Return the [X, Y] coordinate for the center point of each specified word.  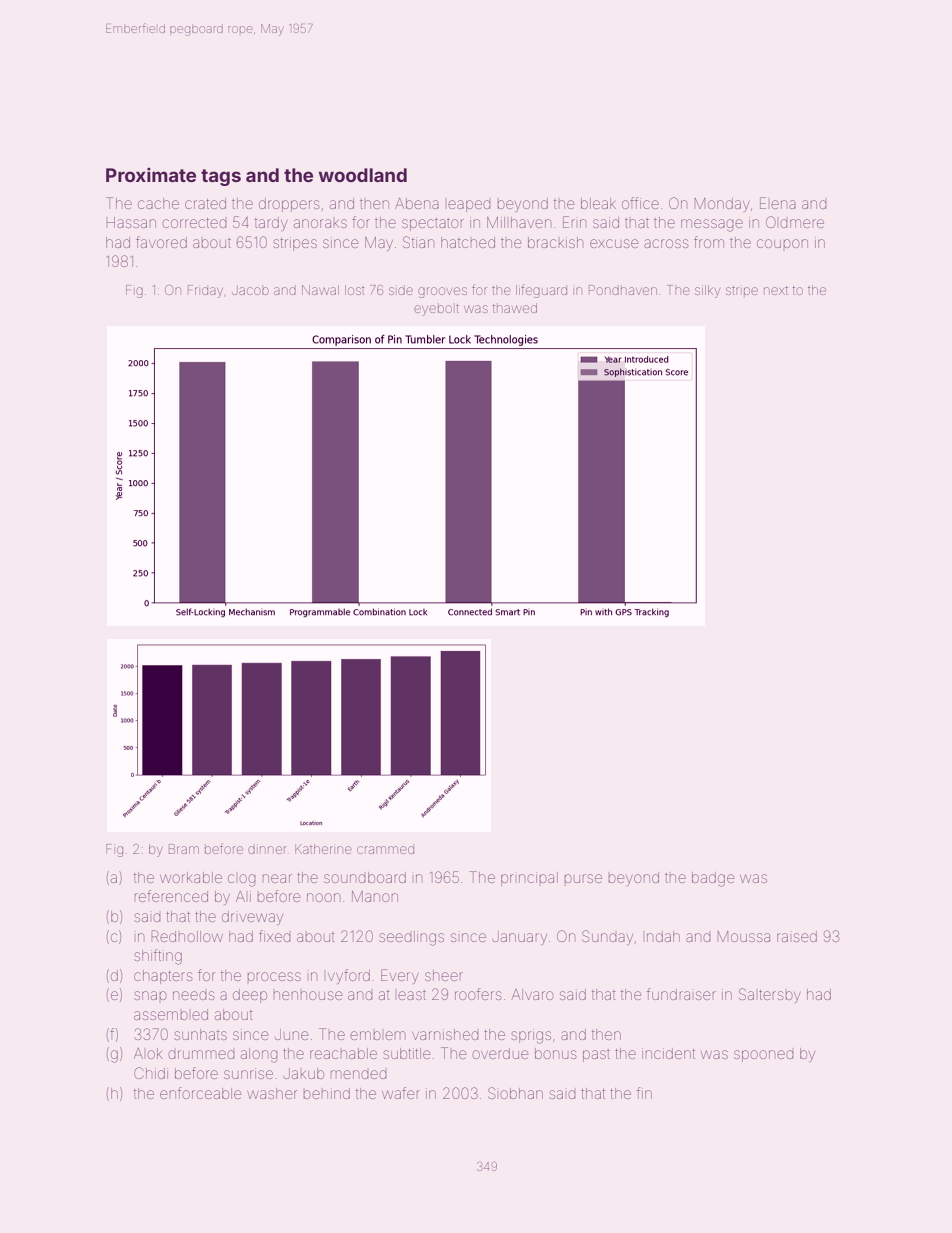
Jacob [250, 290]
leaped [469, 206]
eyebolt [436, 310]
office [640, 203]
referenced [171, 896]
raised [797, 936]
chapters [163, 977]
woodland [362, 175]
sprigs [531, 1036]
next [776, 290]
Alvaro [532, 994]
